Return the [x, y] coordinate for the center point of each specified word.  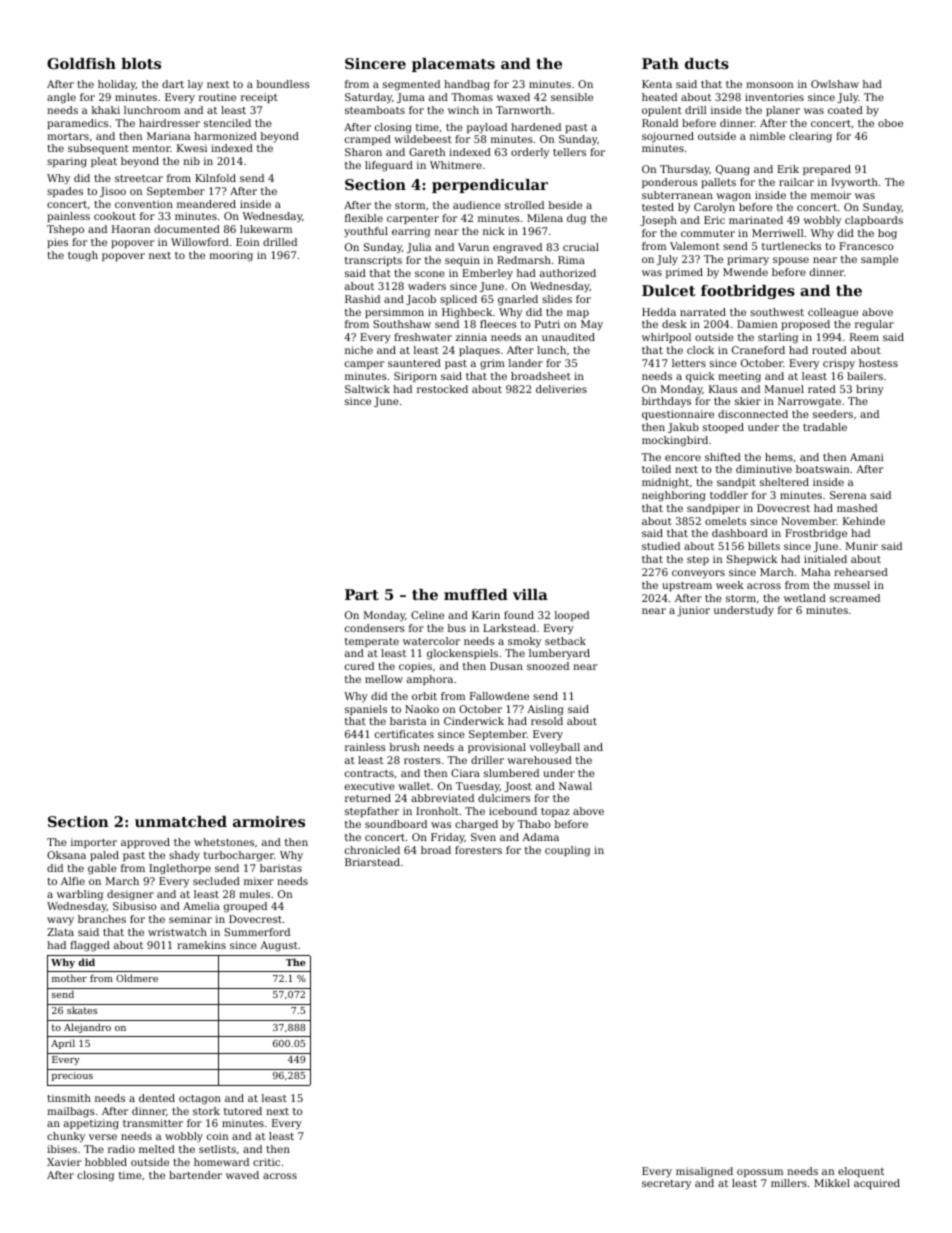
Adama [540, 837]
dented [157, 1098]
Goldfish [81, 63]
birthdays [666, 402]
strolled [524, 205]
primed [684, 273]
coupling [567, 851]
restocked [442, 389]
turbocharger [239, 856]
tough [83, 256]
